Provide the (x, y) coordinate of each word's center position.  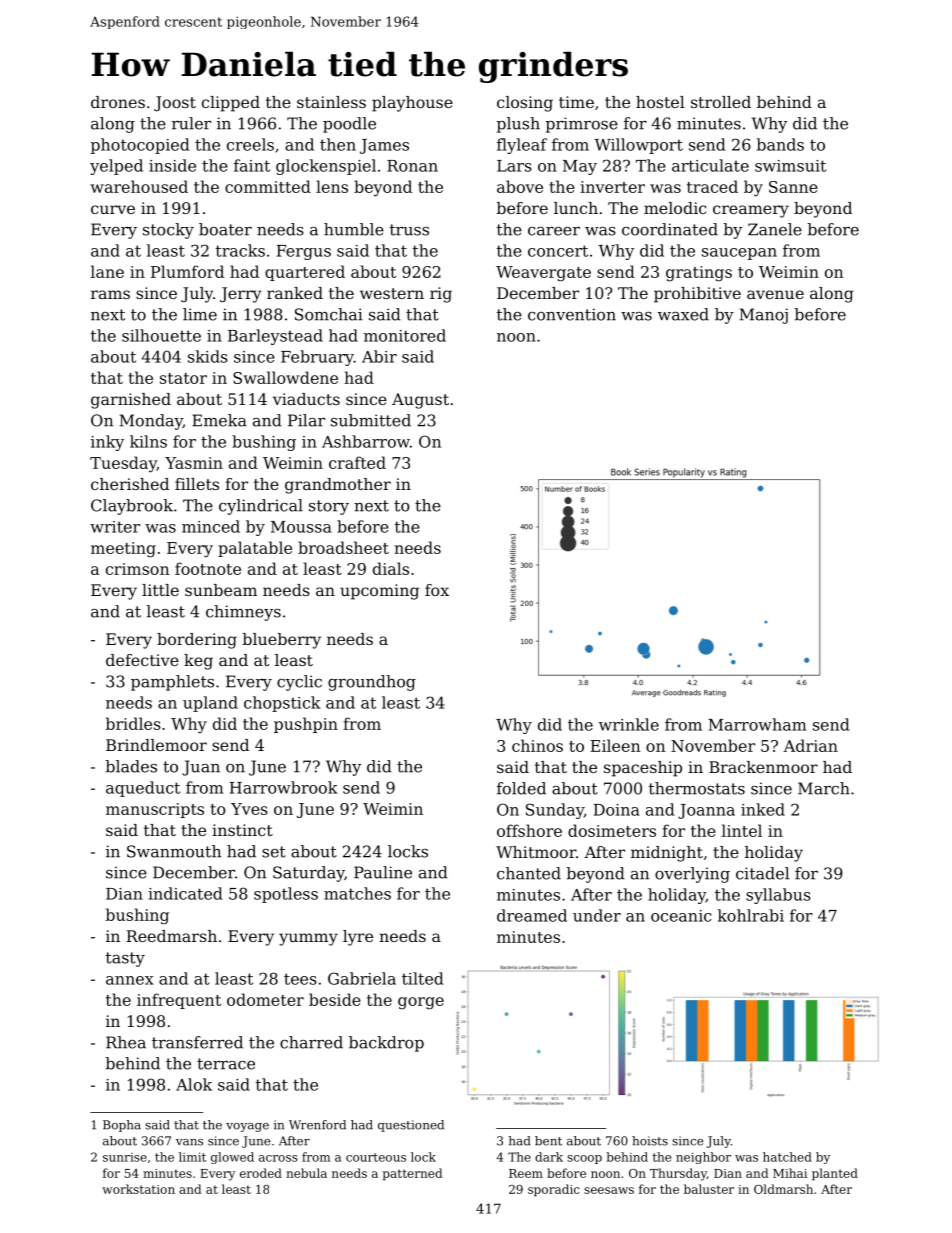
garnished (131, 401)
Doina (616, 810)
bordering (197, 641)
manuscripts (155, 810)
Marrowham (757, 724)
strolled (721, 102)
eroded (261, 1173)
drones (118, 102)
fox (437, 590)
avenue (775, 294)
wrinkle (629, 724)
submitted (371, 420)
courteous (376, 1157)
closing (525, 104)
